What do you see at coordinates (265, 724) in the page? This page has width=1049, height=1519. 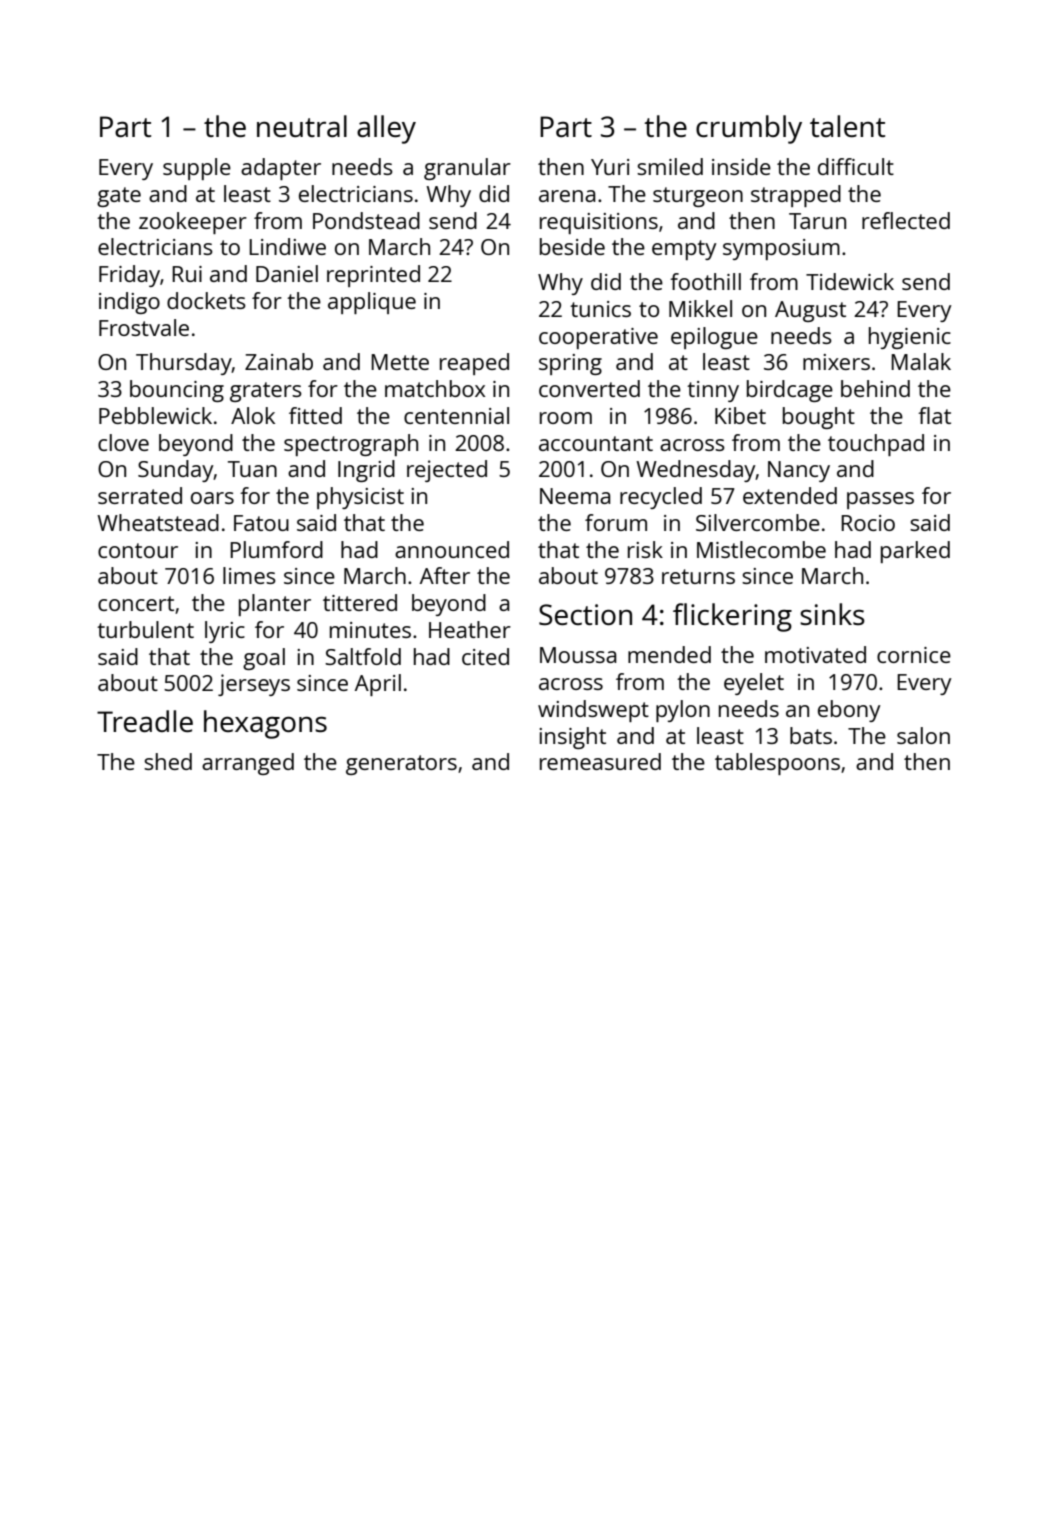 I see `hexagons` at bounding box center [265, 724].
